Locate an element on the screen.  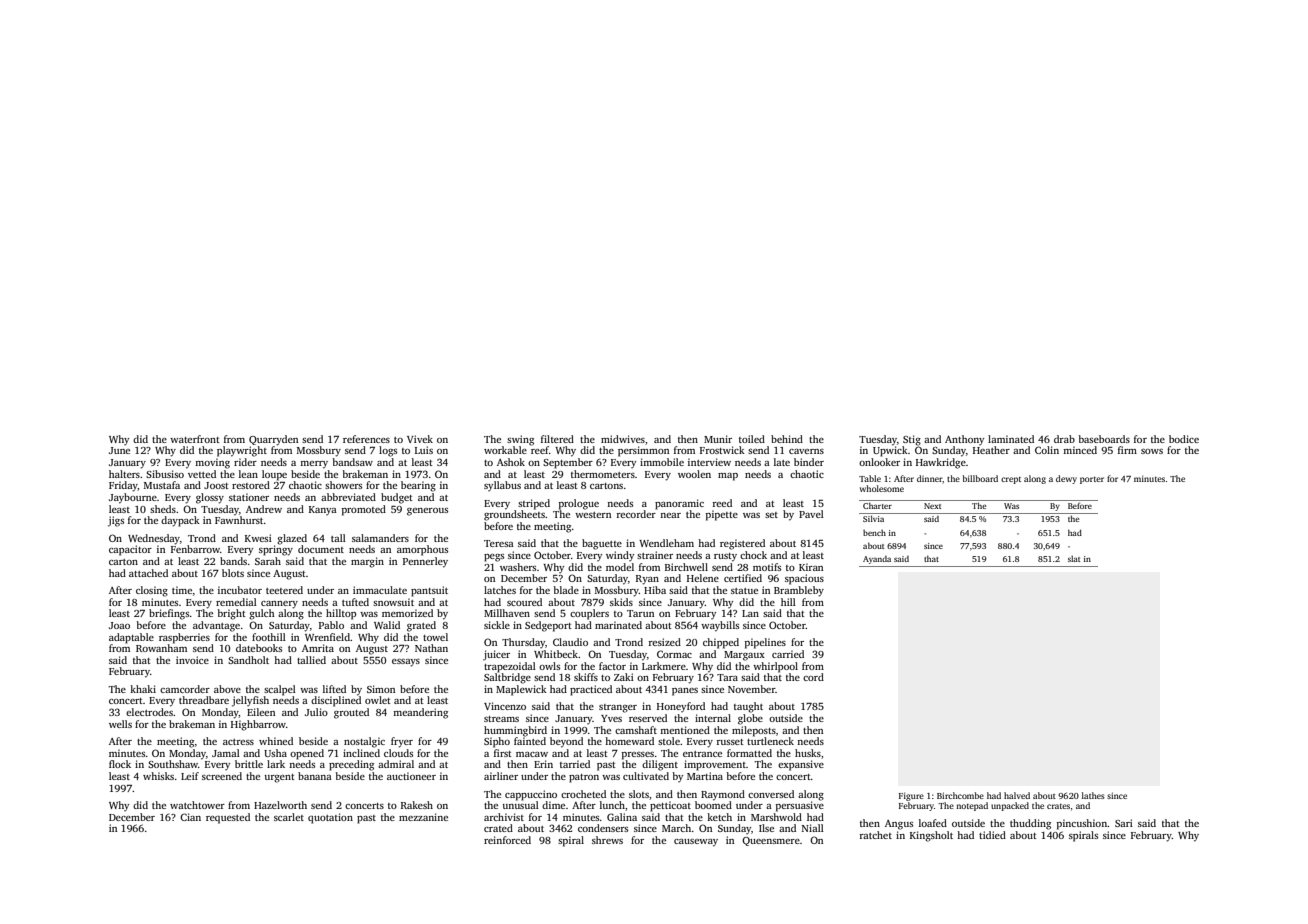
tufted is located at coordinates (355, 602).
